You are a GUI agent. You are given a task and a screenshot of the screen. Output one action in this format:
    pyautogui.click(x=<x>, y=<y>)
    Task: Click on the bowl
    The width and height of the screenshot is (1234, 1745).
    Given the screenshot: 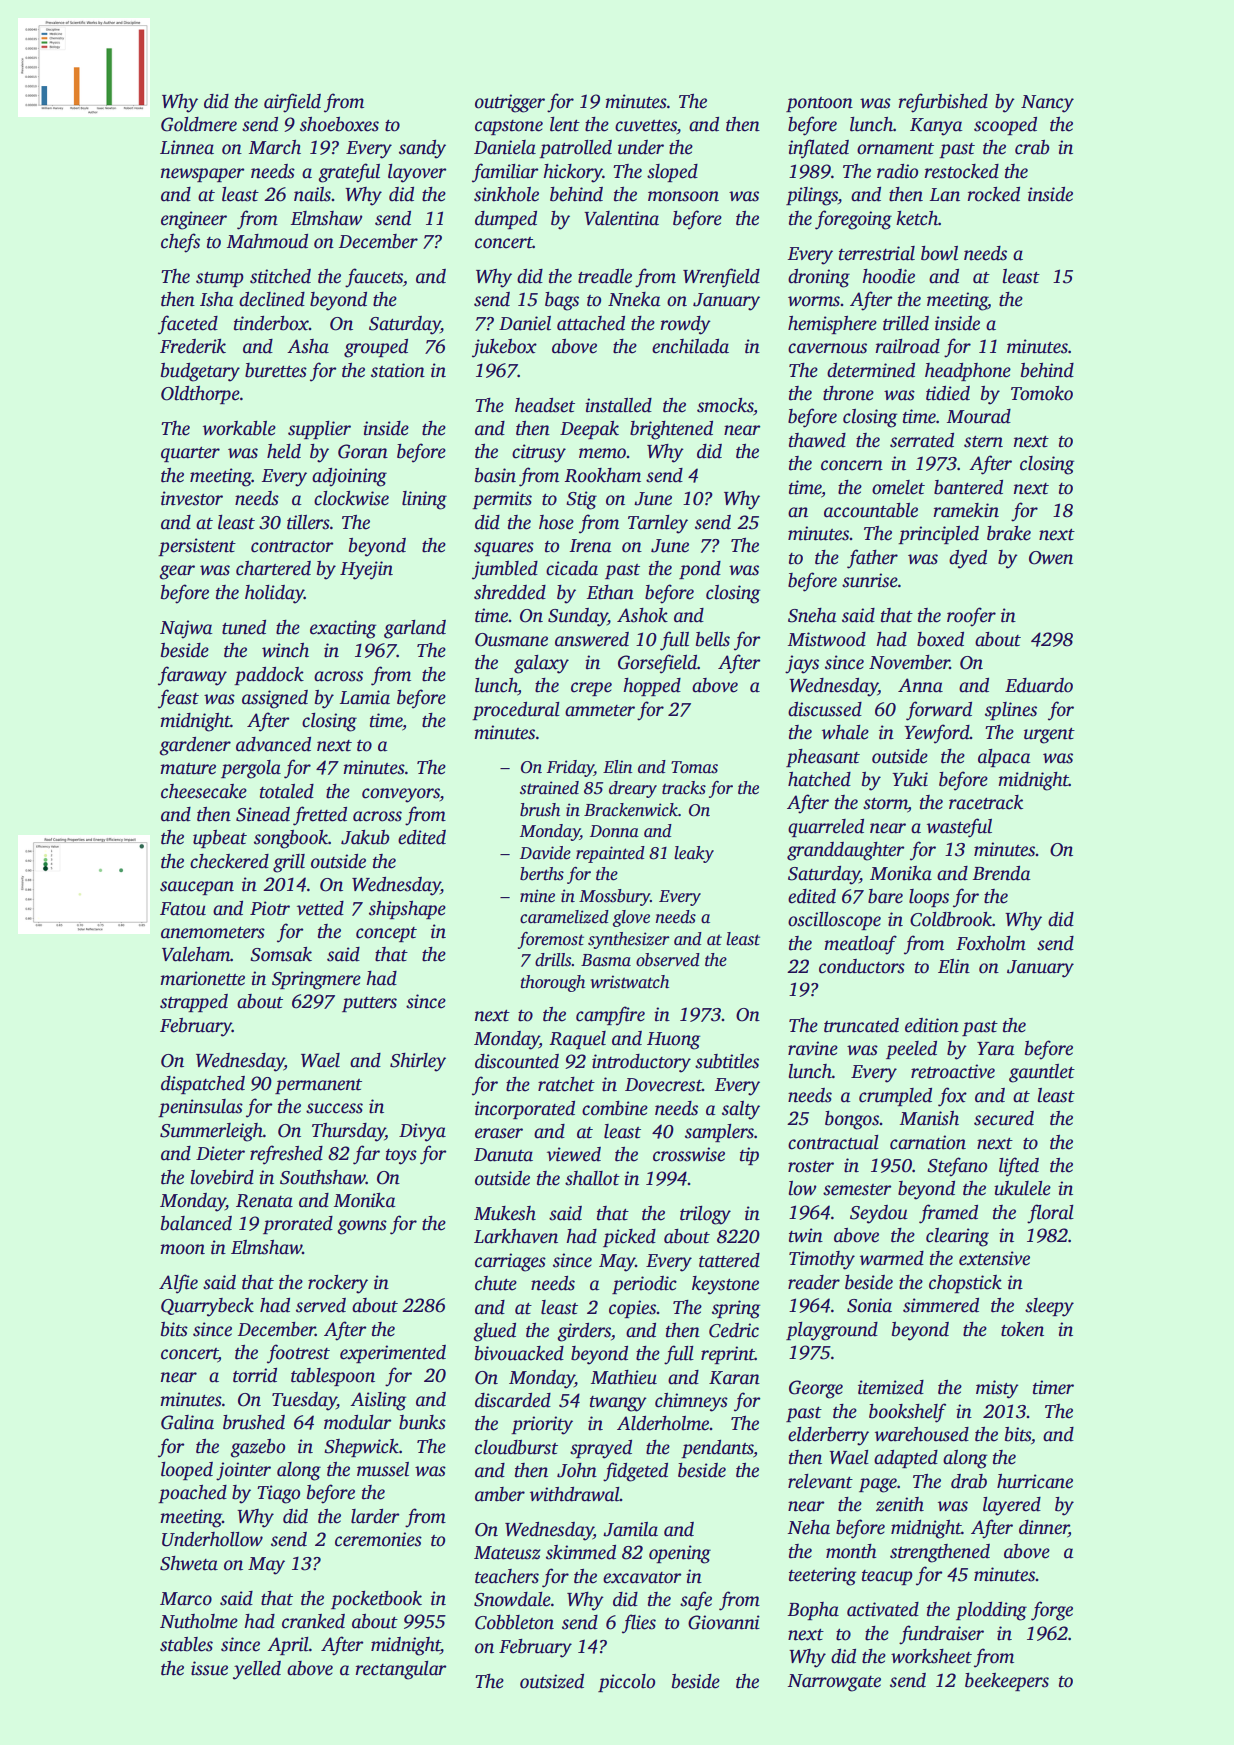 What is the action you would take?
    pyautogui.click(x=939, y=253)
